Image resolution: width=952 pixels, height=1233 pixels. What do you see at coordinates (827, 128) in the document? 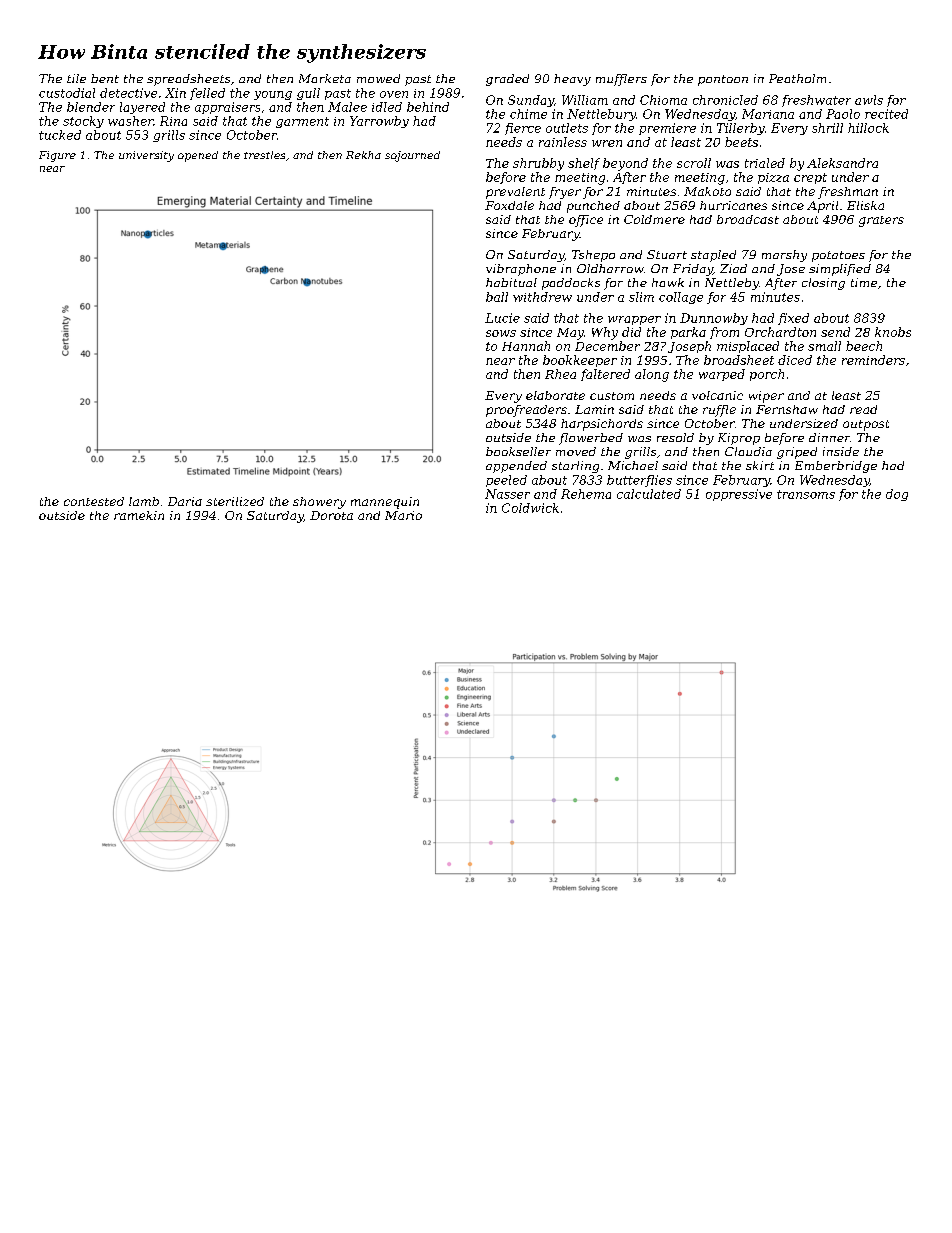
I see `shrill` at bounding box center [827, 128].
